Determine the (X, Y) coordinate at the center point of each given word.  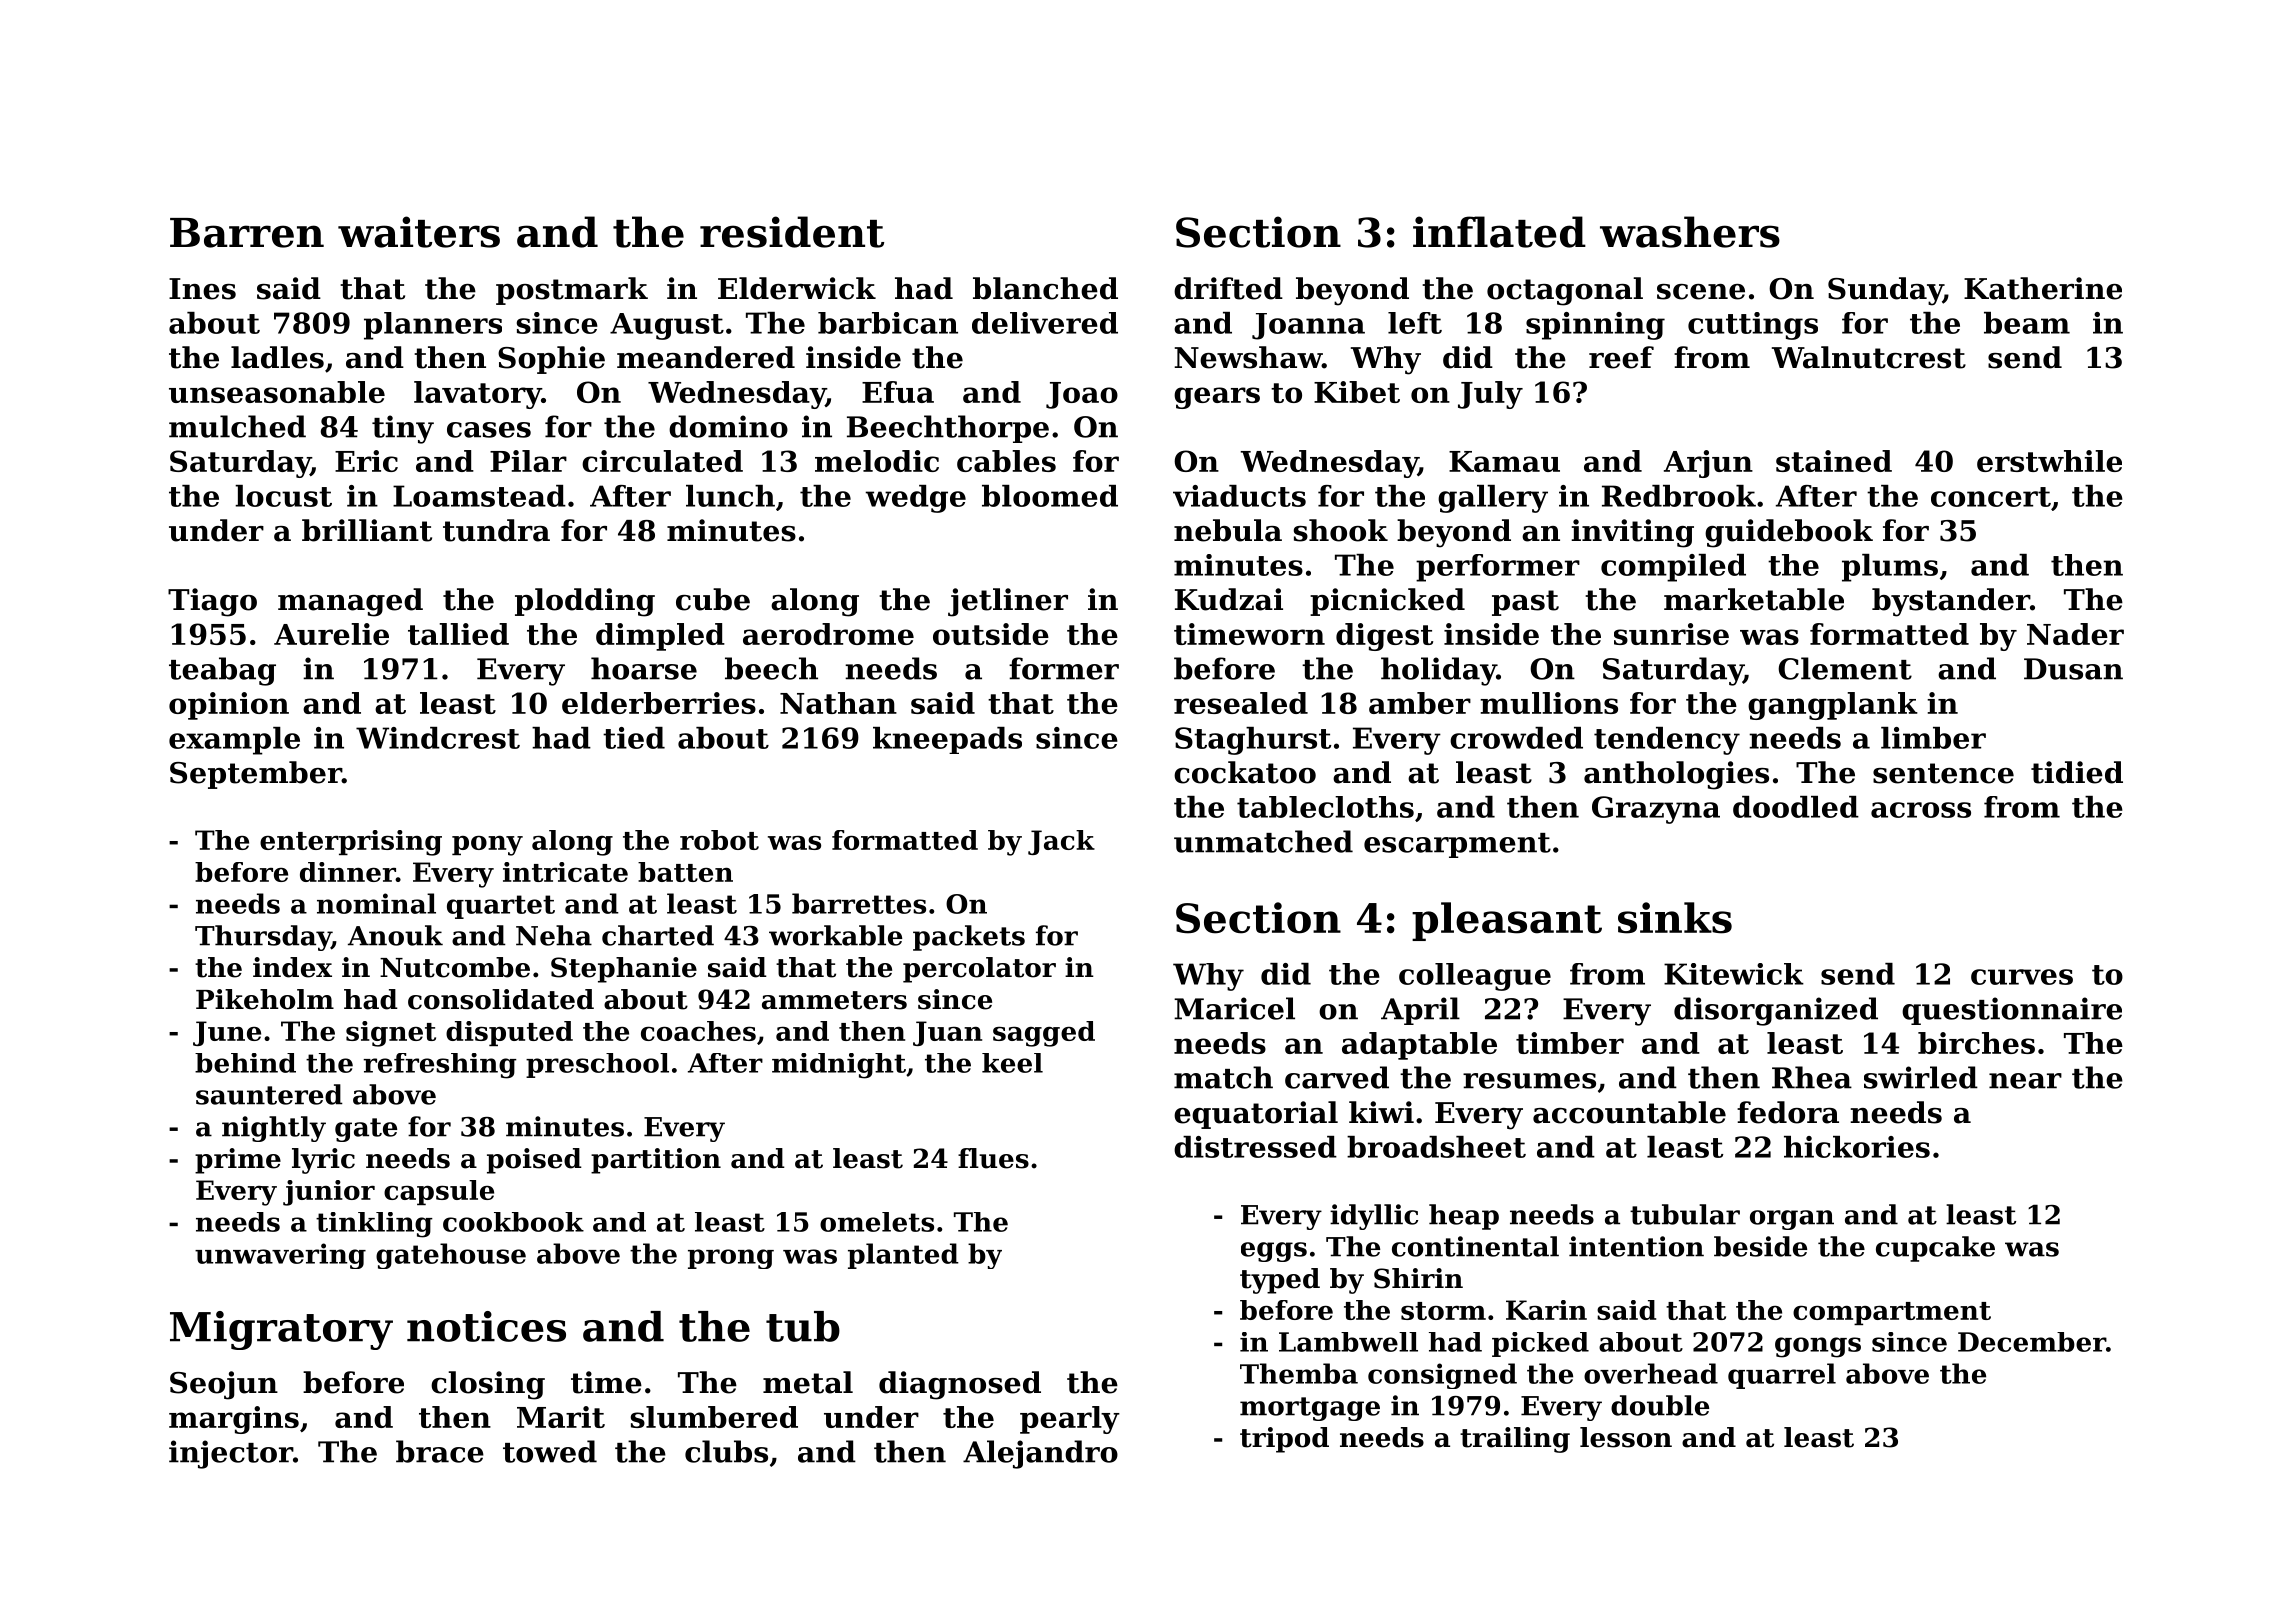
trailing (1515, 1440)
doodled (1796, 807)
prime (238, 1161)
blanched (1045, 288)
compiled (1673, 568)
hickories (1857, 1147)
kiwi (1381, 1112)
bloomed (1050, 496)
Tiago (212, 602)
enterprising (351, 843)
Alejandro (1040, 1454)
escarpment (1457, 845)
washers (1690, 232)
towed (550, 1451)
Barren (247, 233)
